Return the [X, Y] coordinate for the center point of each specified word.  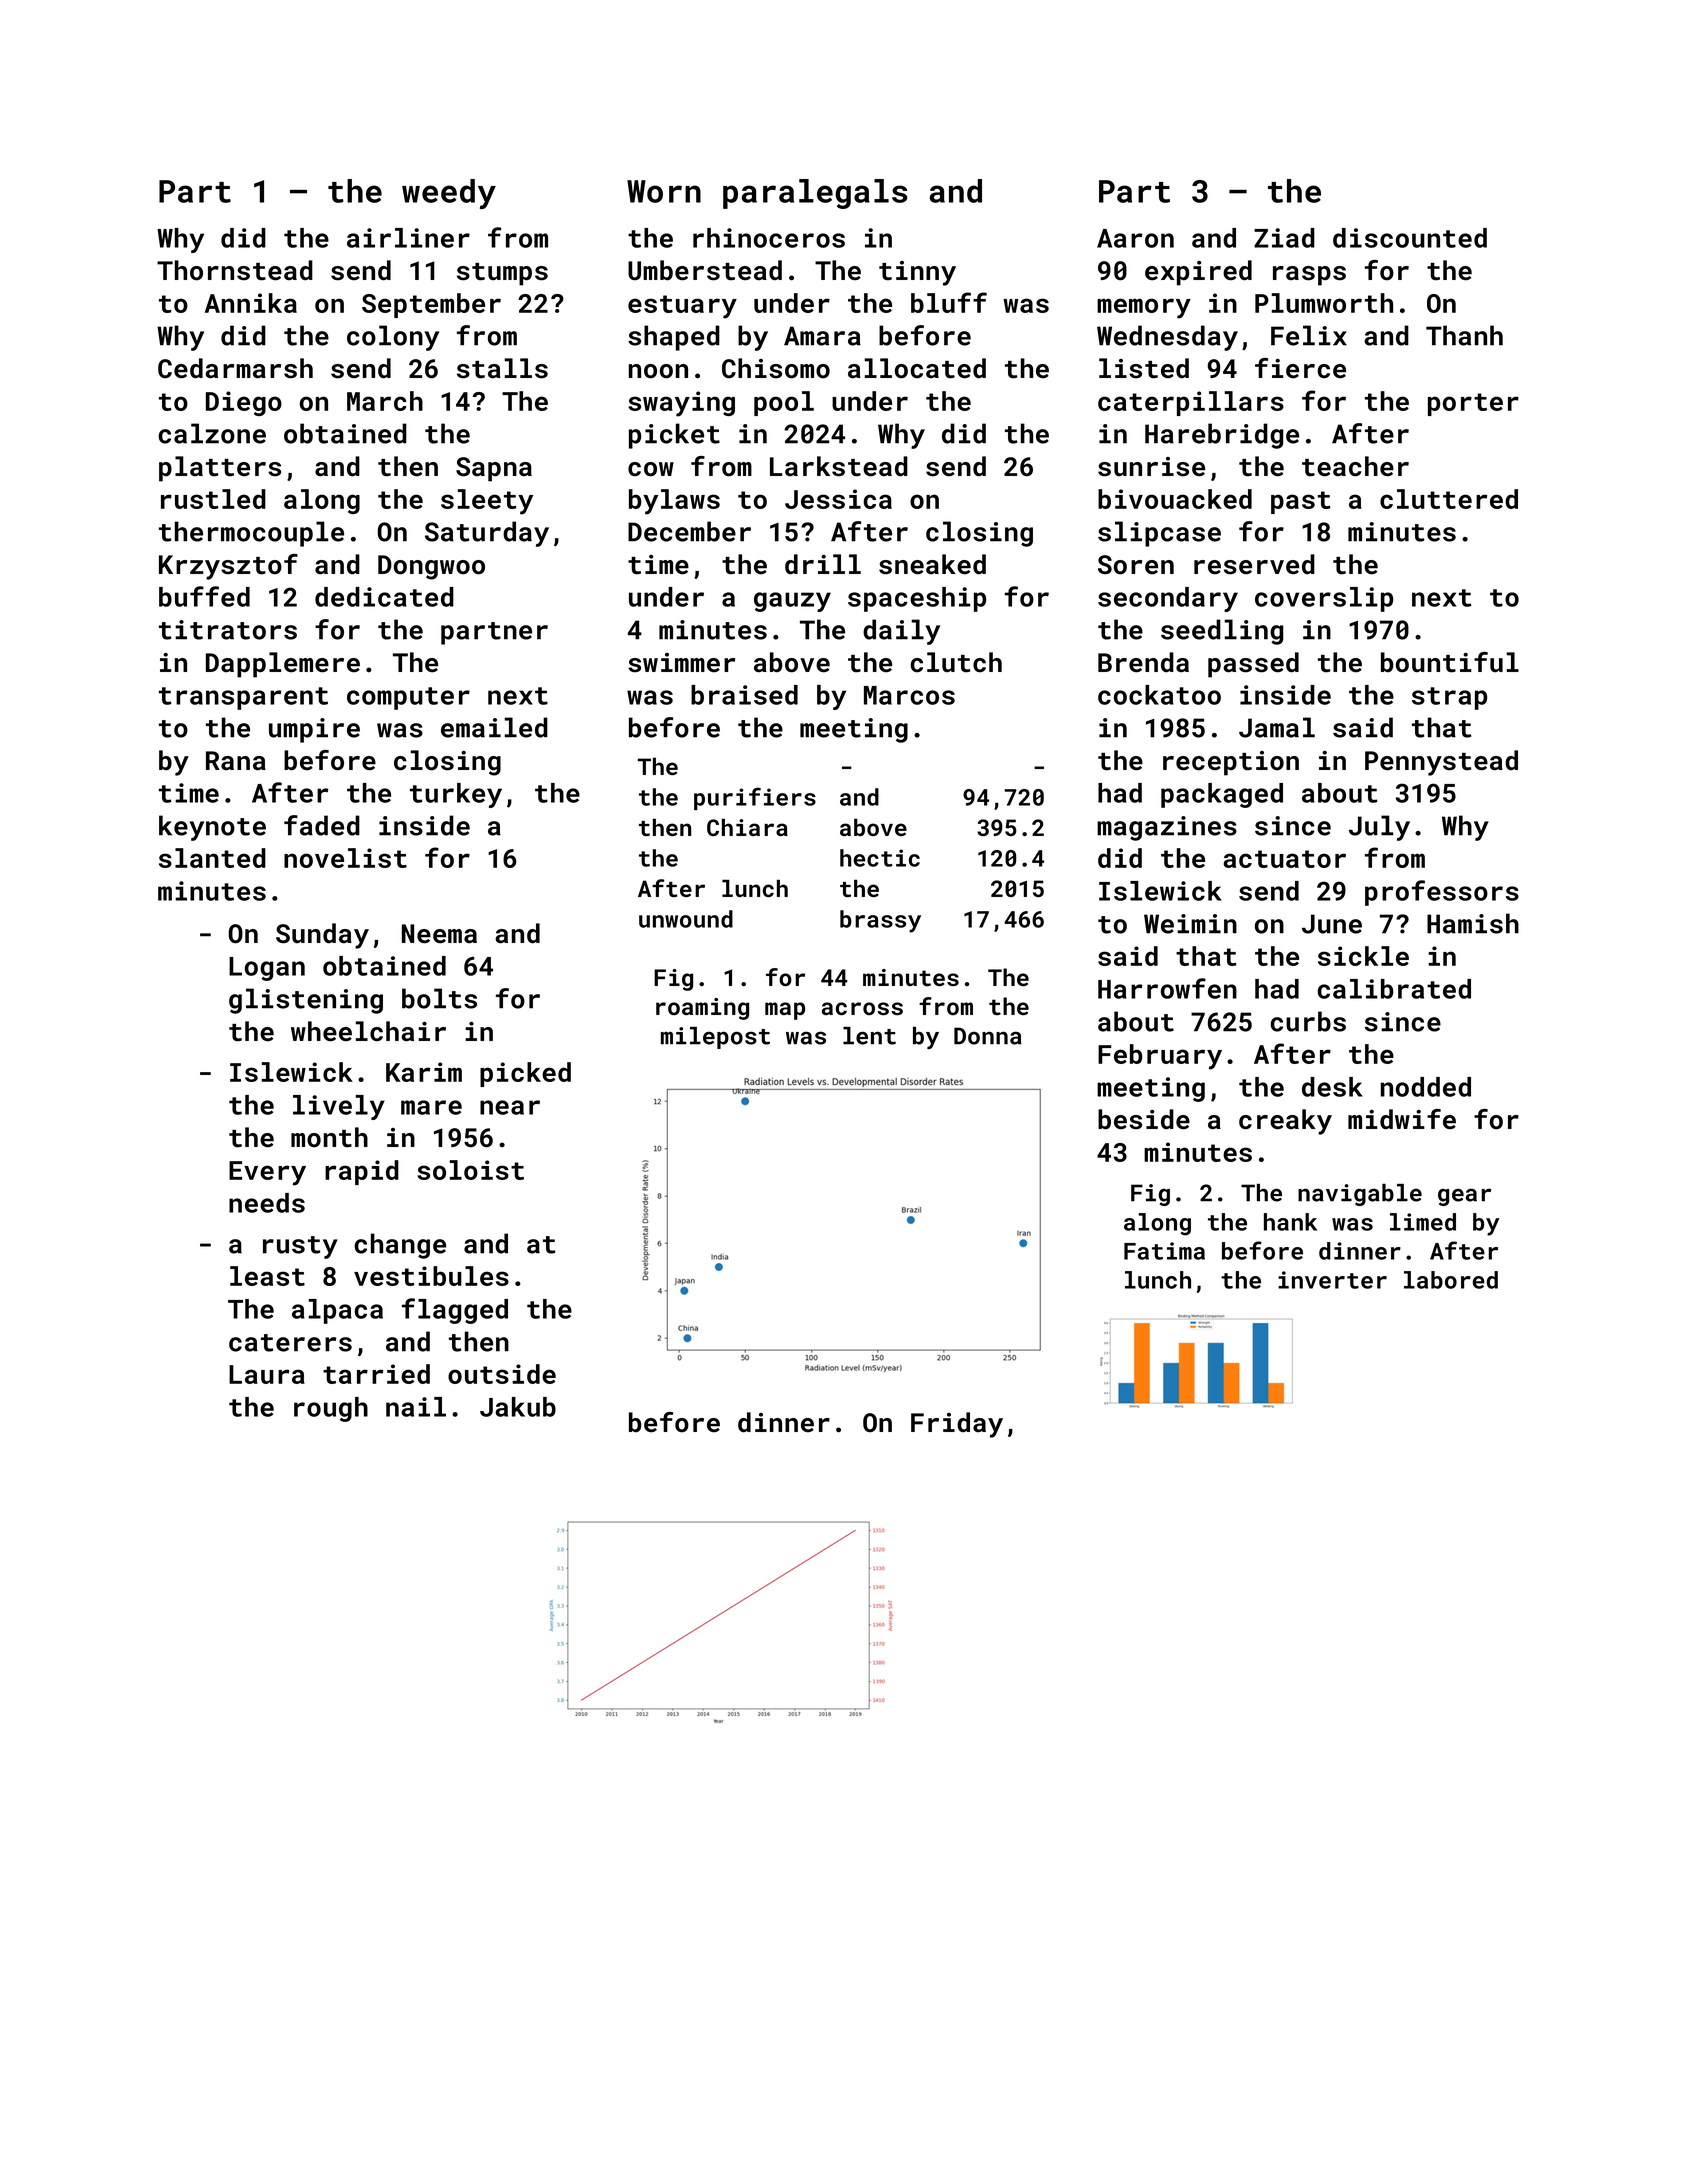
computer [408, 698]
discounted [1410, 238]
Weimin [1190, 924]
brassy [880, 921]
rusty [300, 1247]
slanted [212, 858]
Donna [988, 1036]
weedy [449, 194]
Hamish [1473, 923]
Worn [664, 191]
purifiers [755, 799]
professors [1442, 893]
